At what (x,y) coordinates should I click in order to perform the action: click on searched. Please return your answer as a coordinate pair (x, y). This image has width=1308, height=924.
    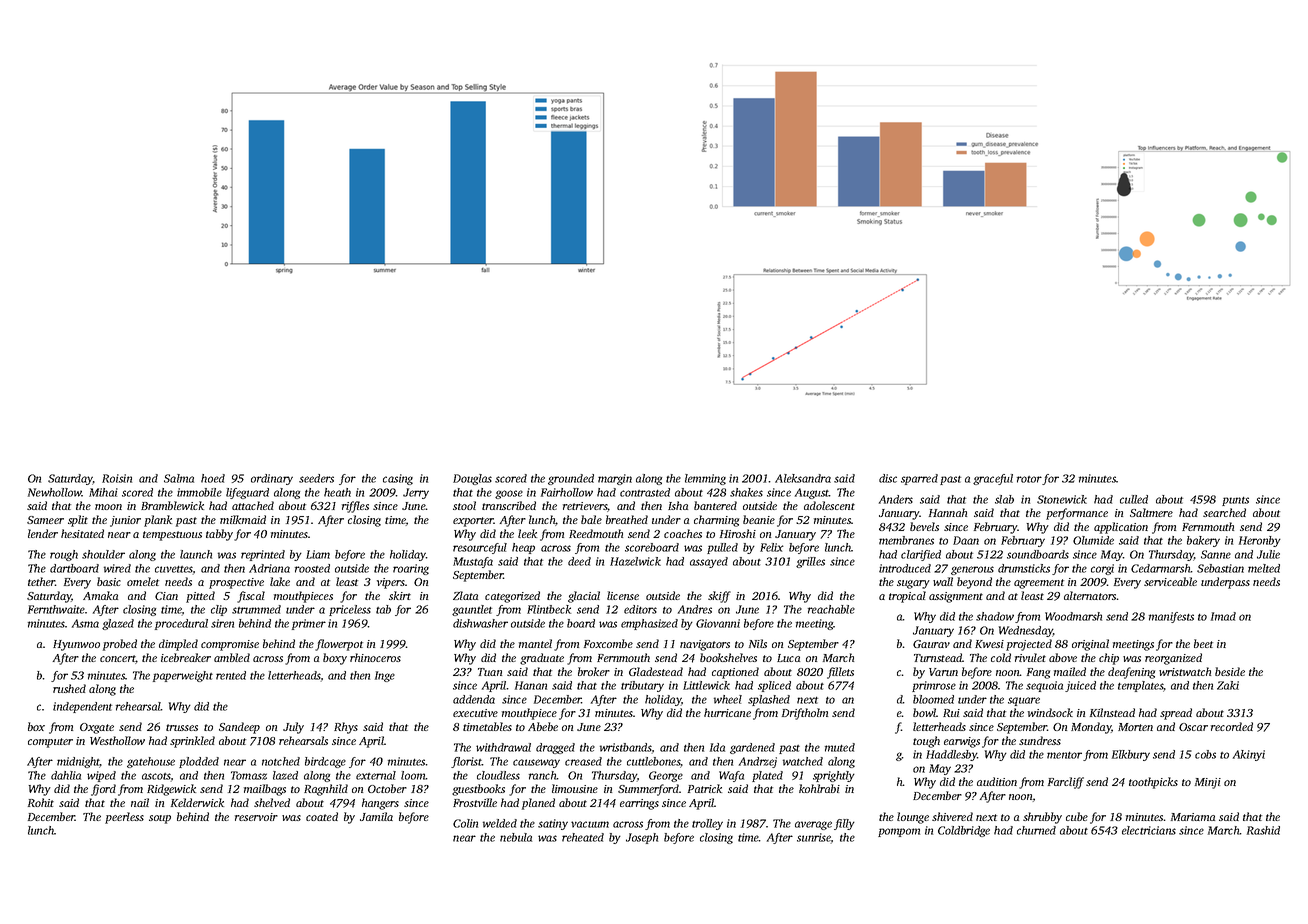
    Looking at the image, I should click on (1224, 512).
